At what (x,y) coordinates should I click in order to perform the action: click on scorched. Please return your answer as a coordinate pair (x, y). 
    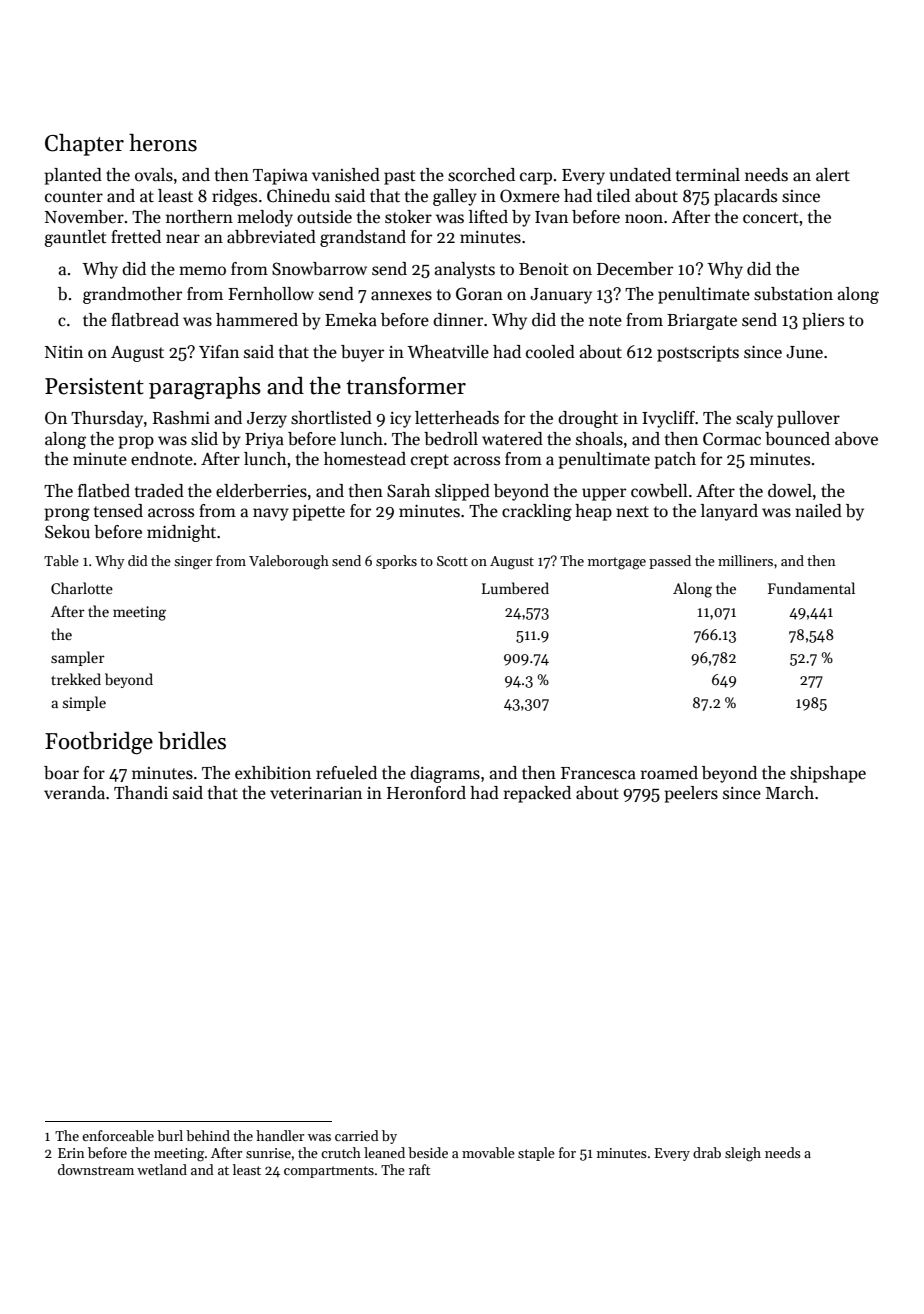
    Looking at the image, I should click on (481, 175).
